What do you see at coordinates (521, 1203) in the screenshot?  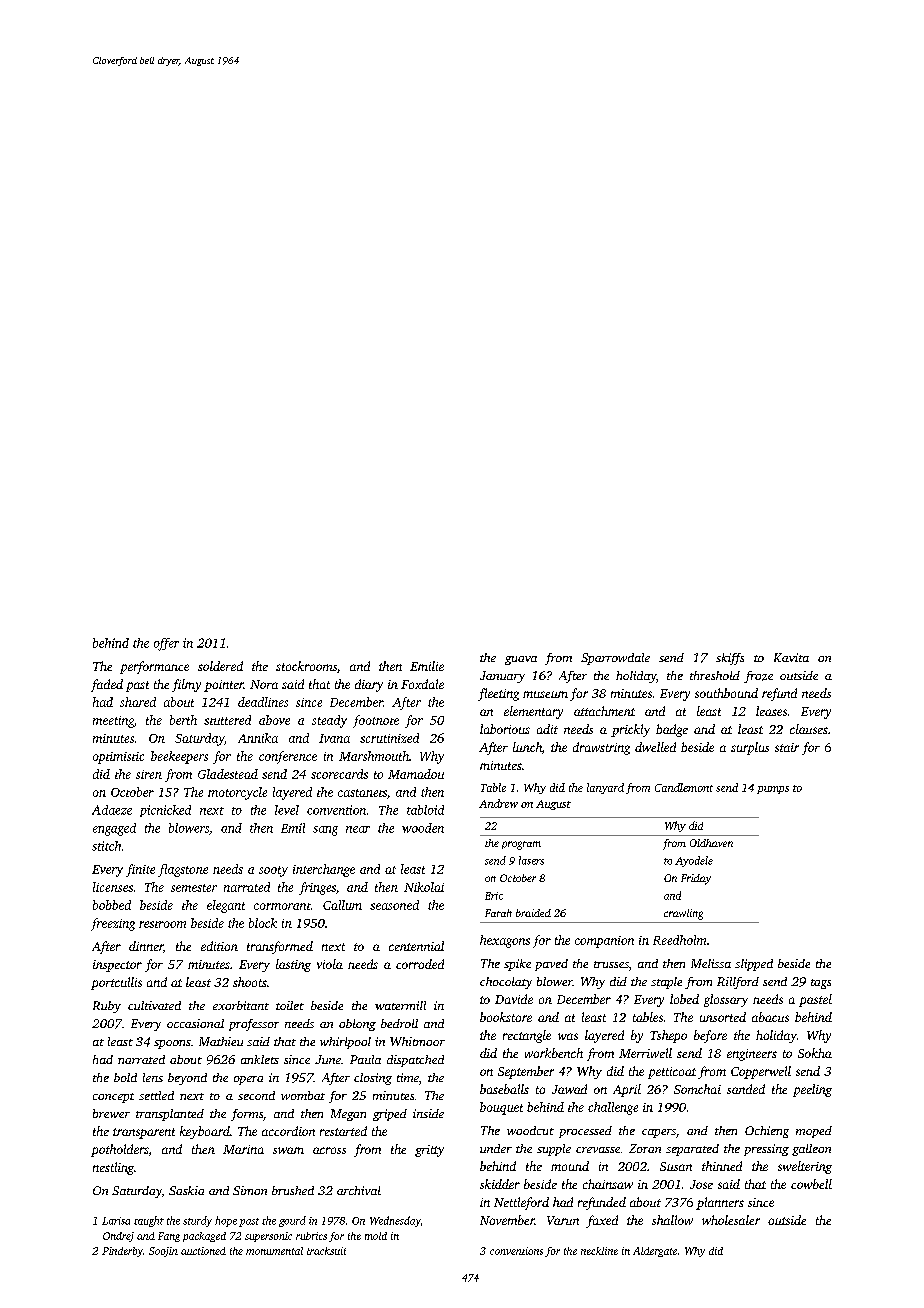 I see `Nettleford` at bounding box center [521, 1203].
